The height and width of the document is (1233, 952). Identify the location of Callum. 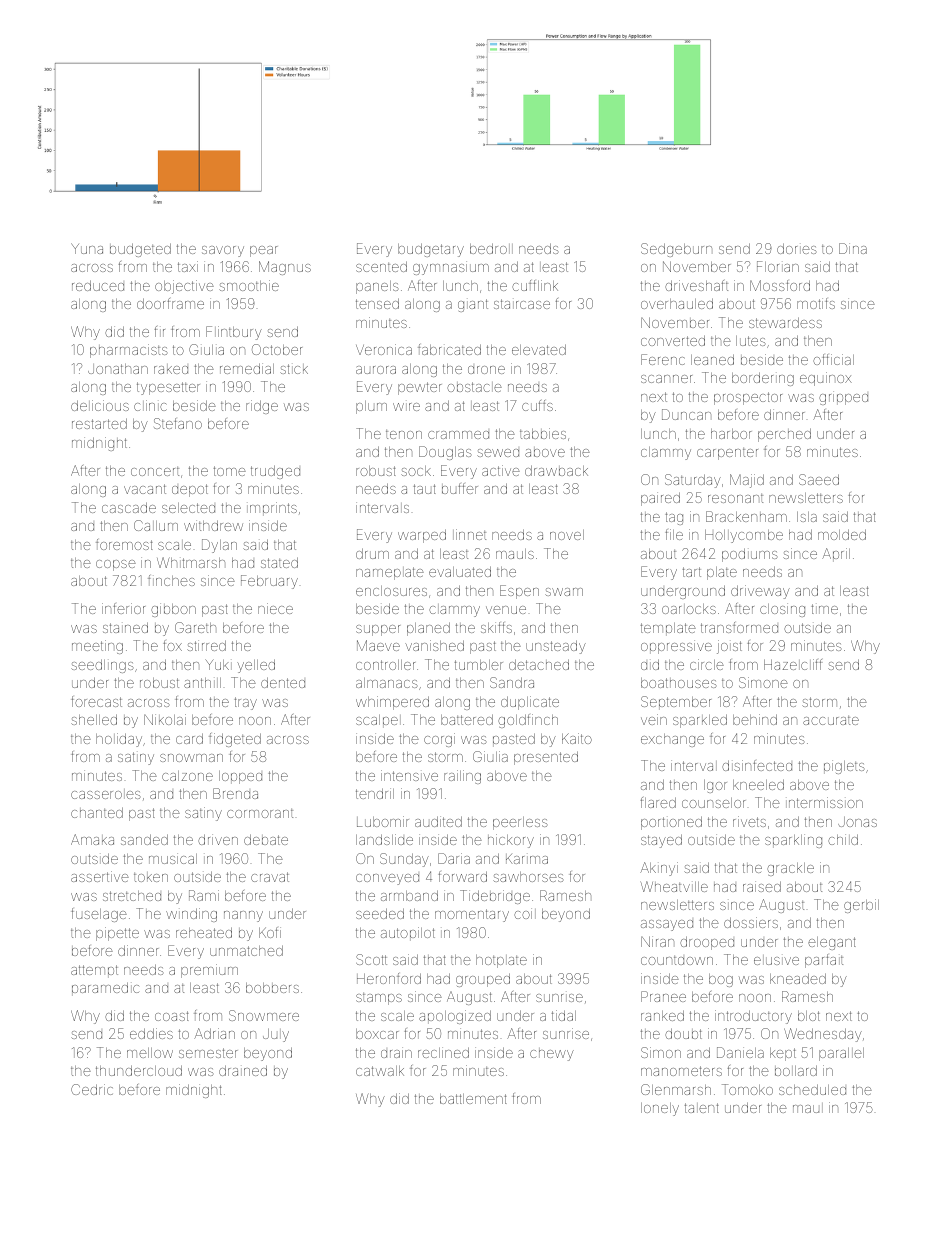
(156, 525).
